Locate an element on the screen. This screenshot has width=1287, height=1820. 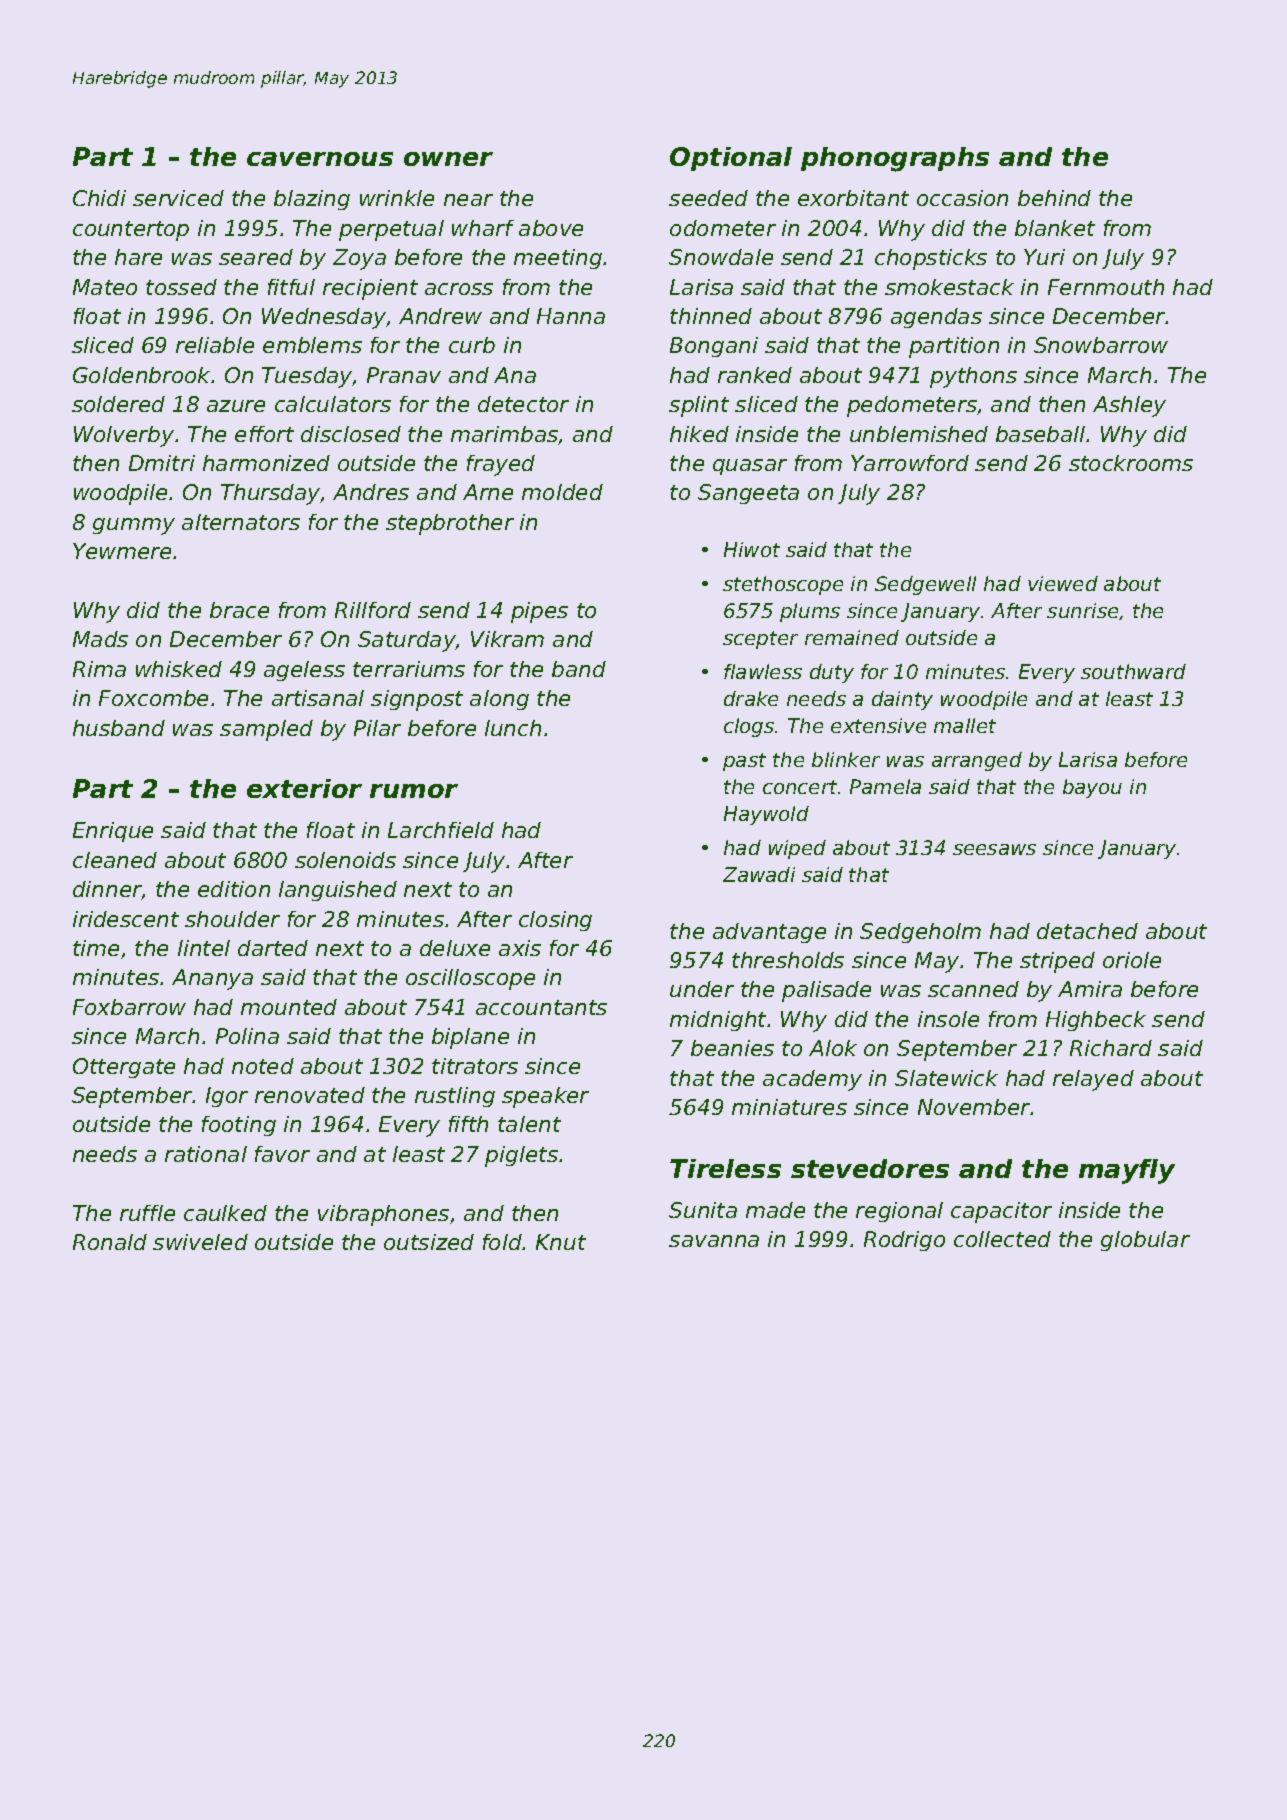
Thursday is located at coordinates (271, 494).
